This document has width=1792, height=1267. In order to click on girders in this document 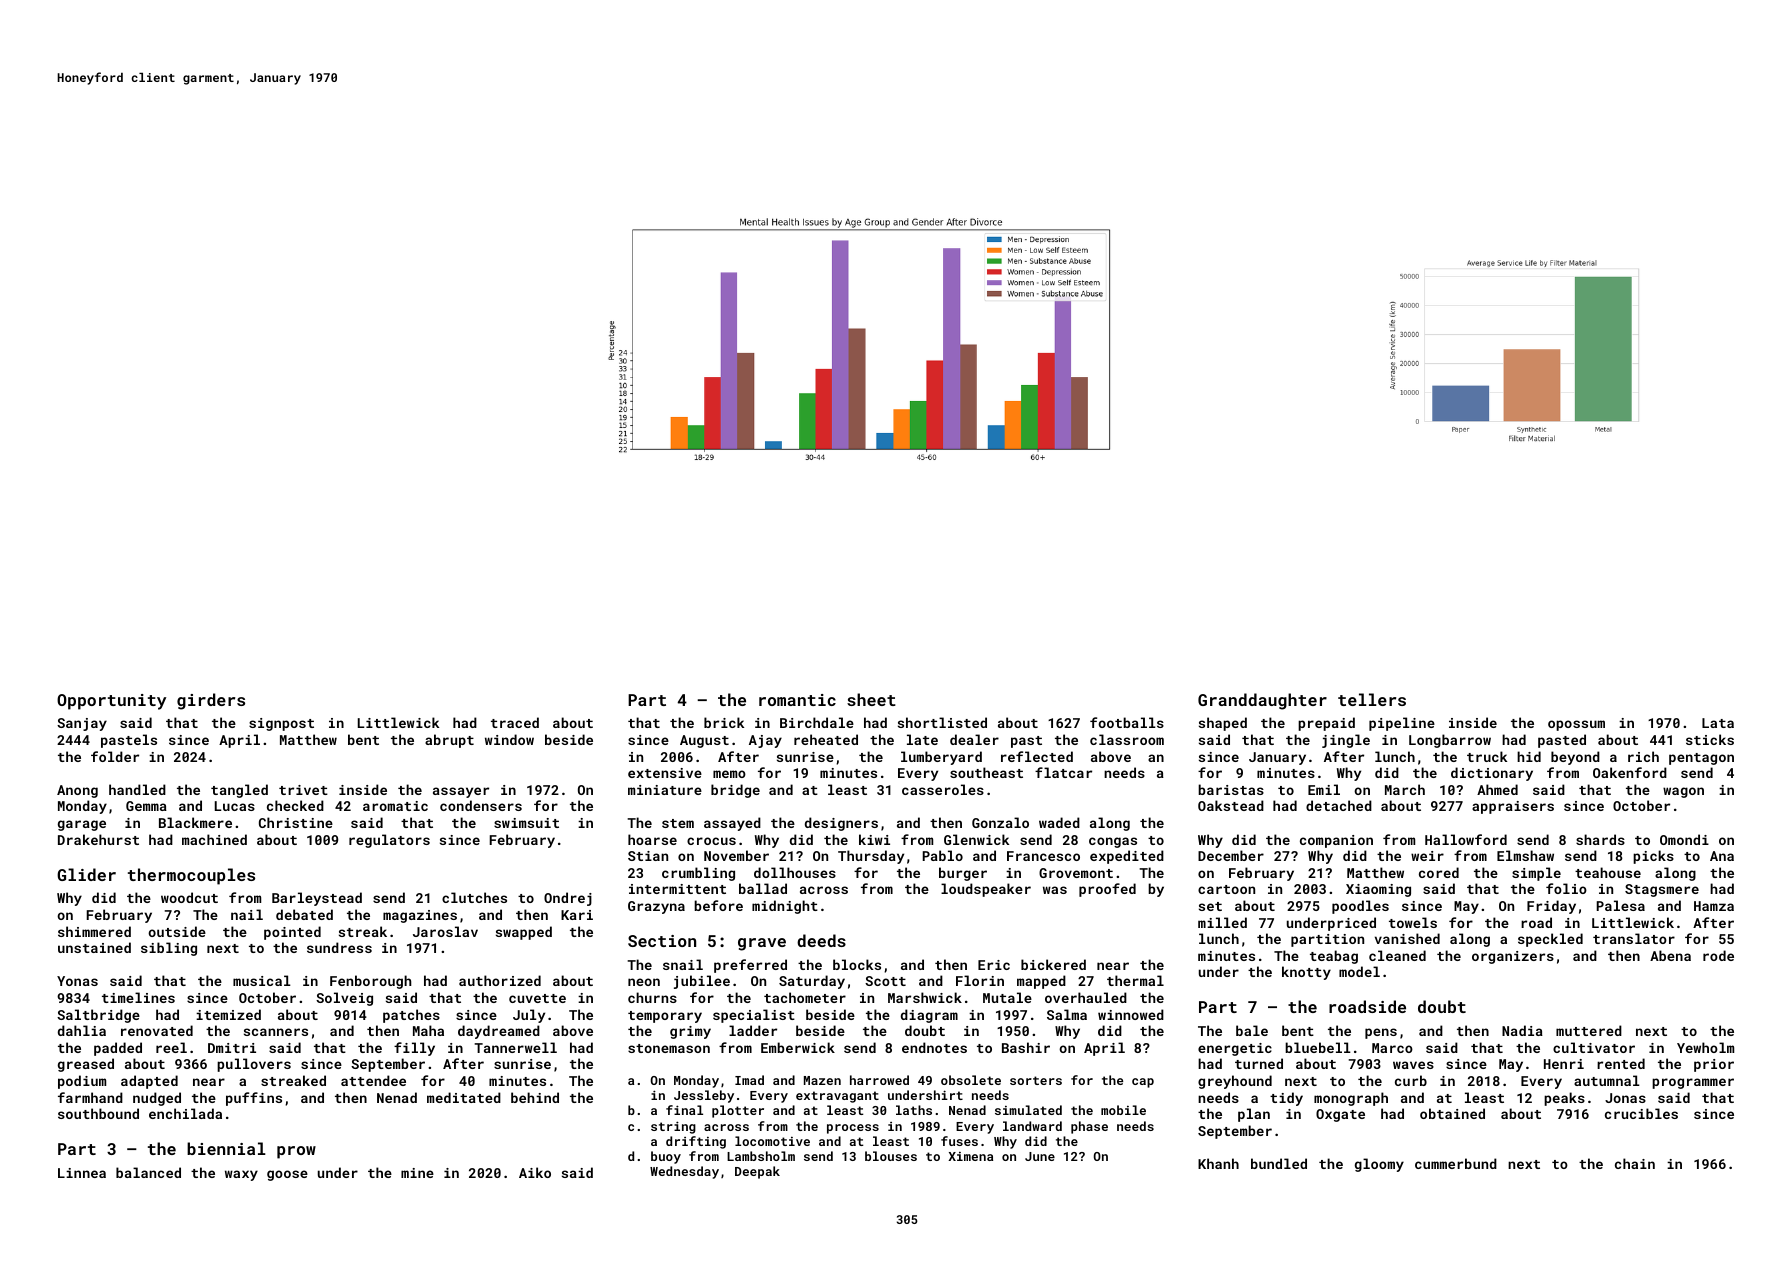, I will do `click(211, 701)`.
